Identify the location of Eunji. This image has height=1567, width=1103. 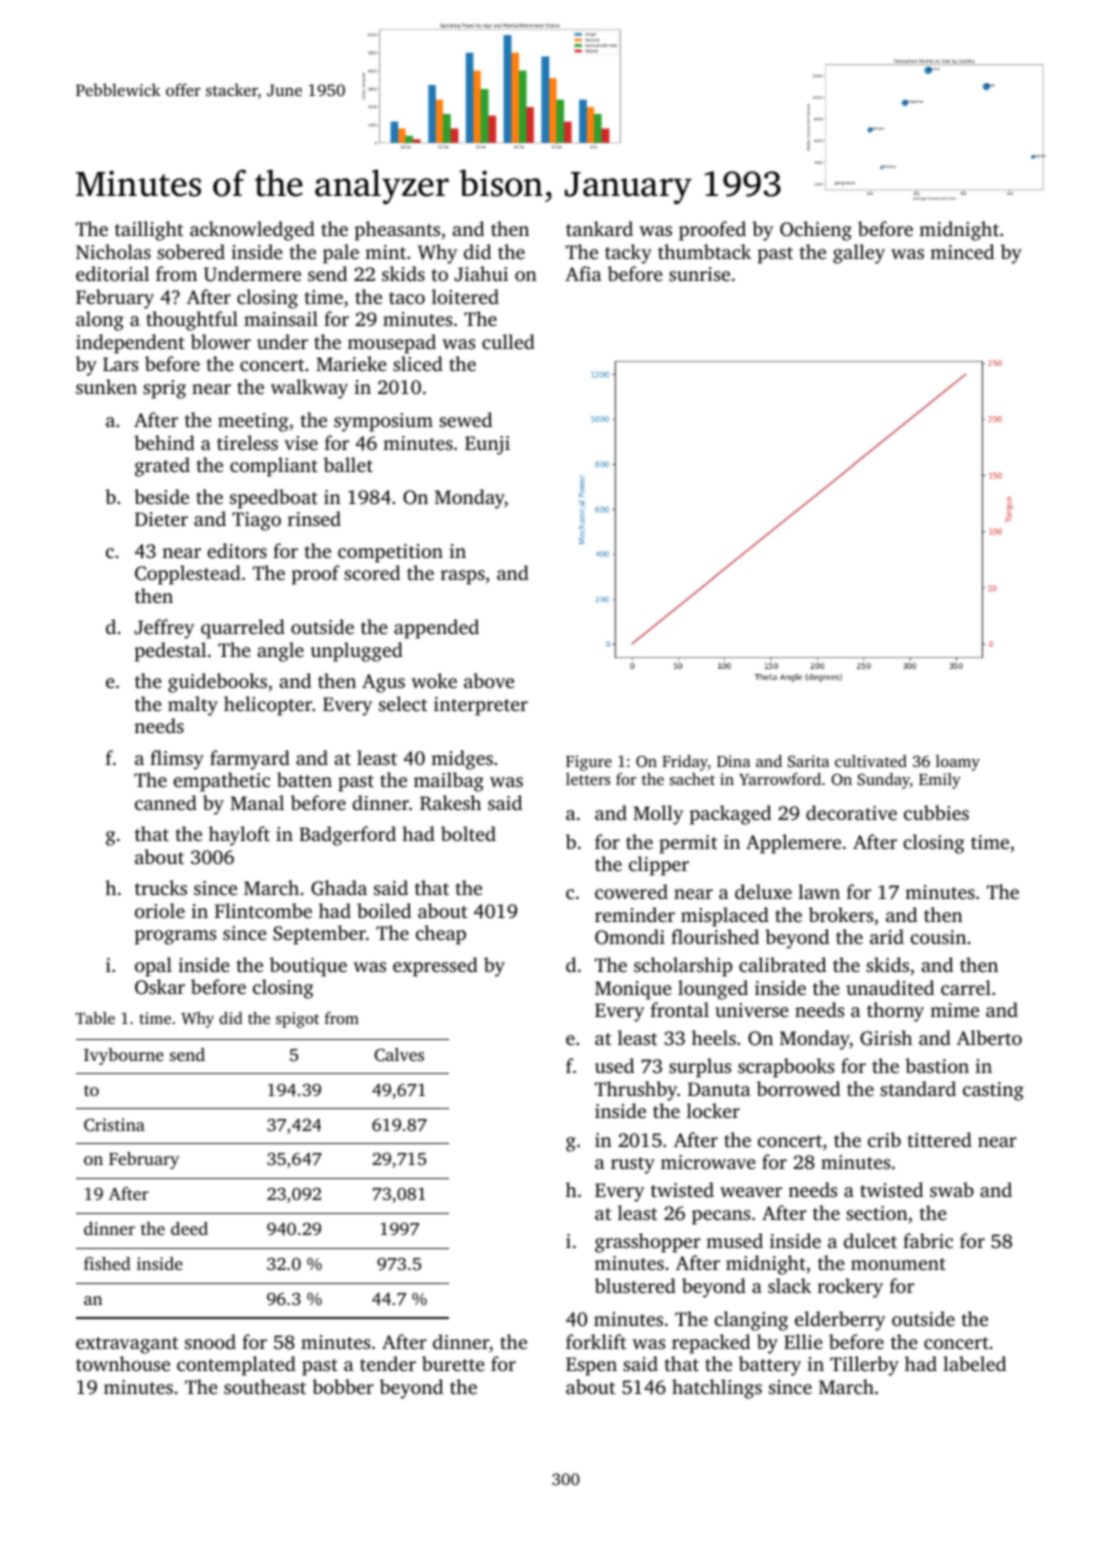
(487, 445).
